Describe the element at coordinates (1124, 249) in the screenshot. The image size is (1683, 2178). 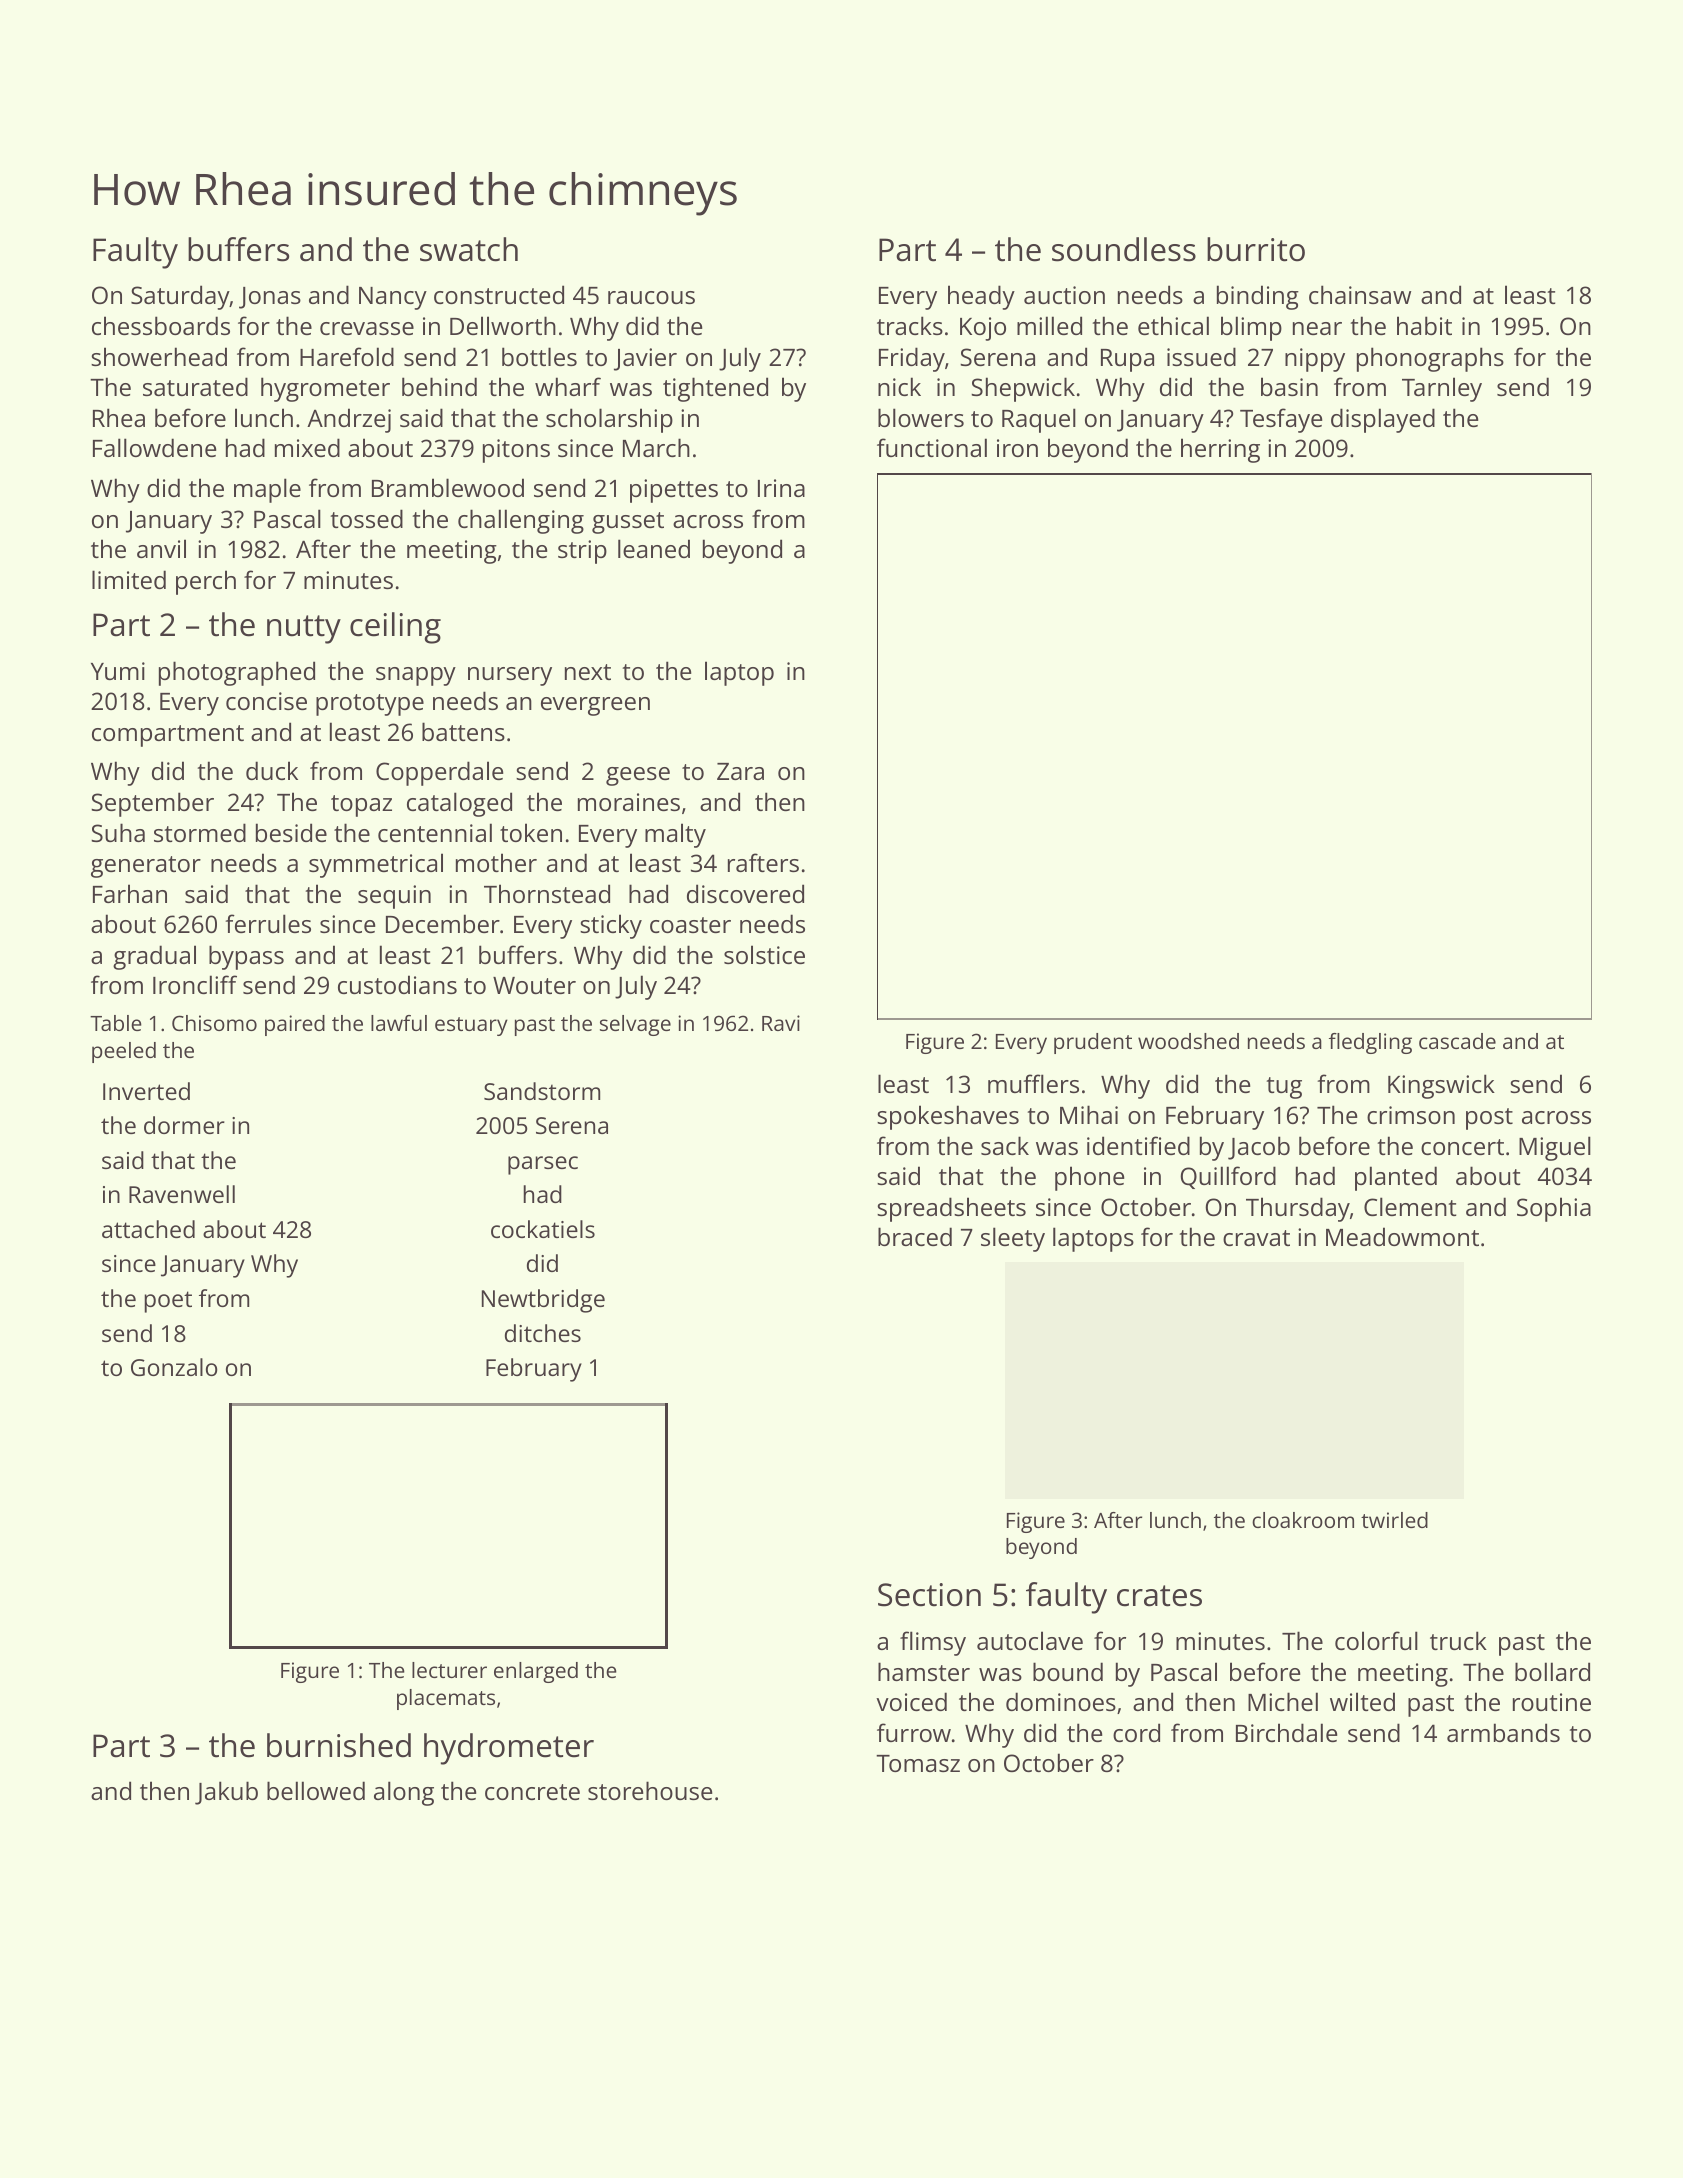
I see `soundless` at that location.
